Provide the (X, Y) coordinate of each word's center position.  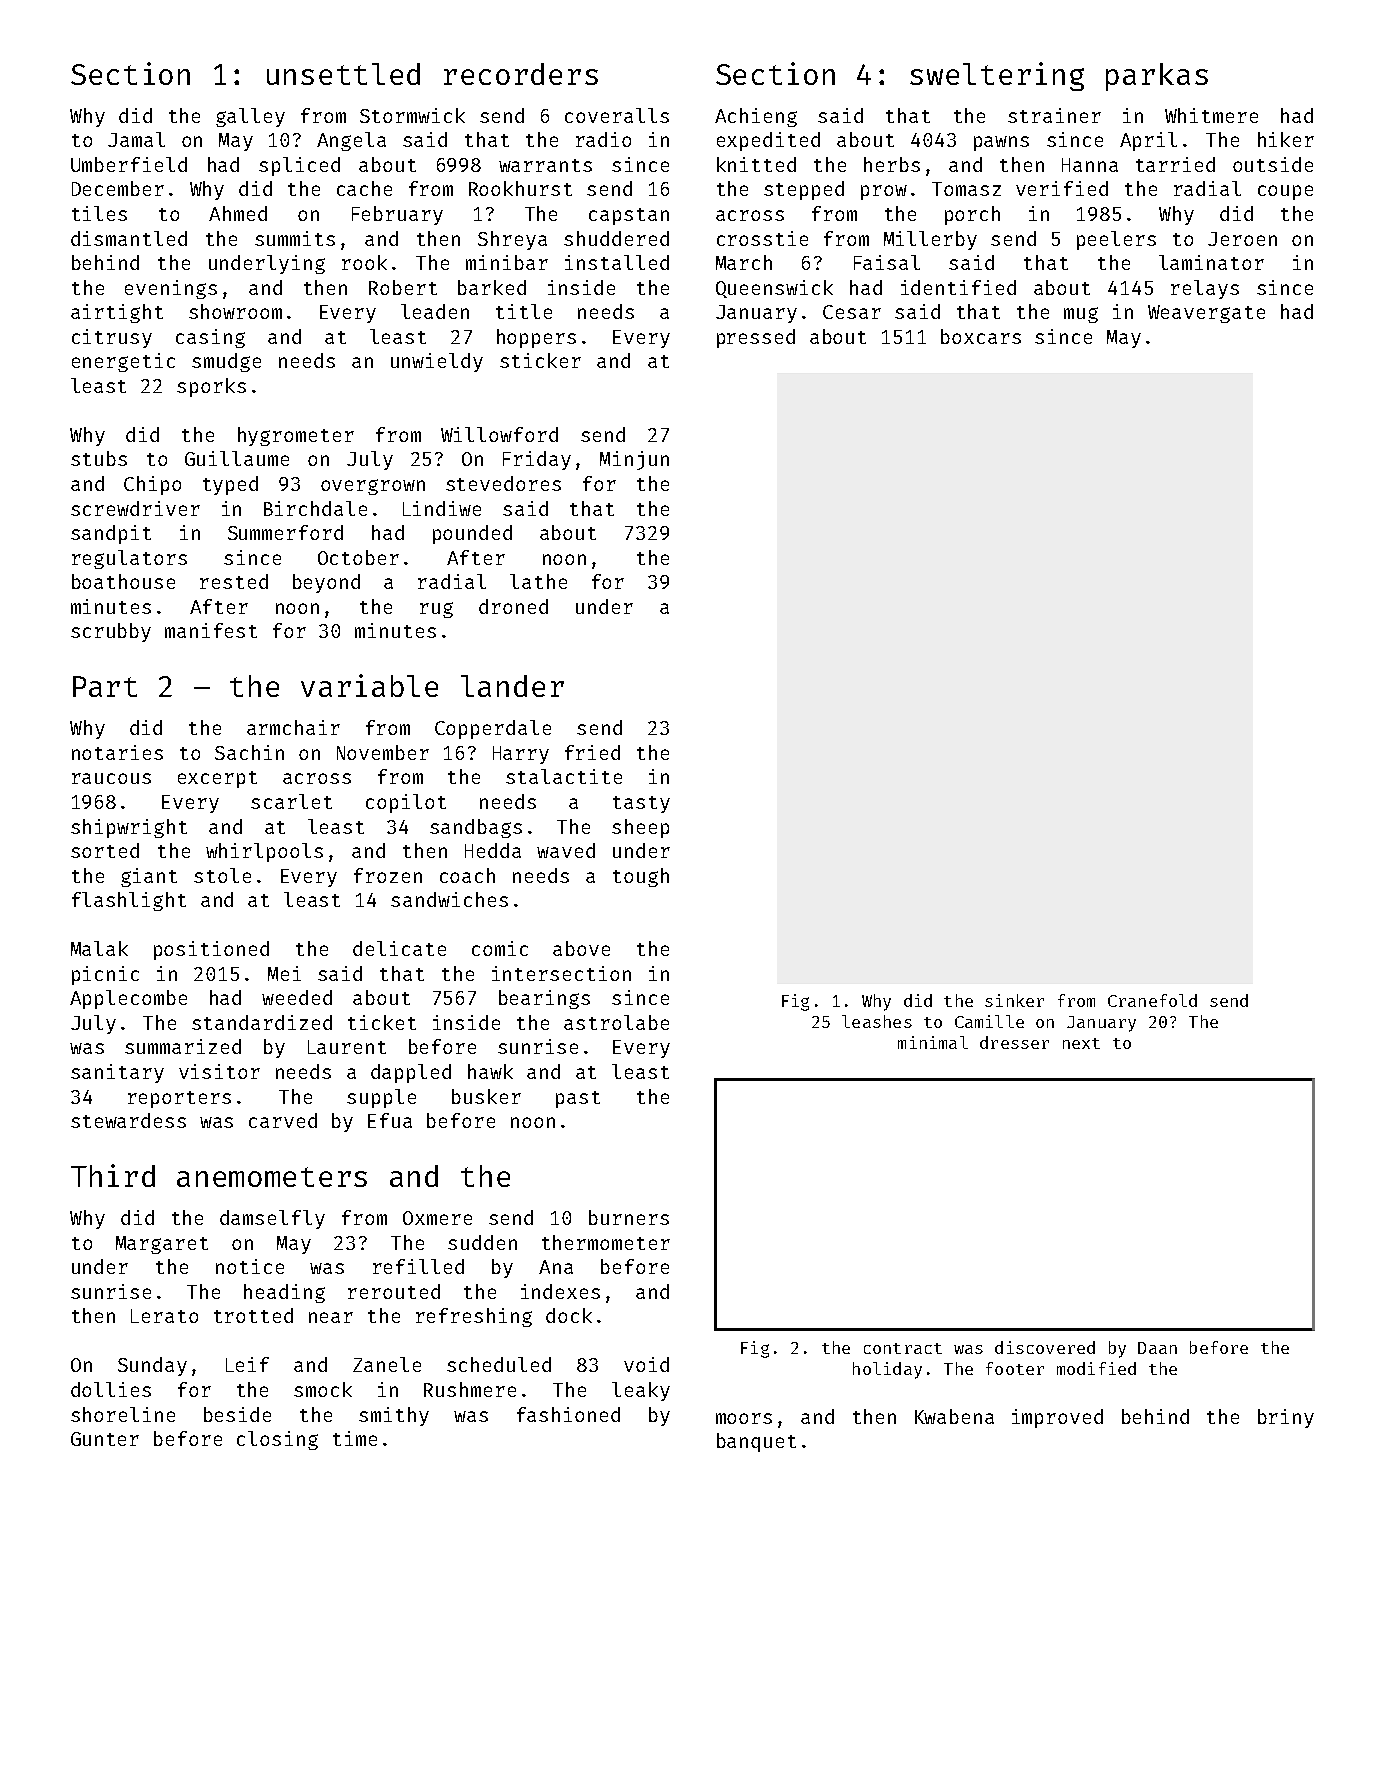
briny (1286, 1418)
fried (592, 752)
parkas (1157, 77)
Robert (403, 287)
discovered (1045, 1347)
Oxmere (437, 1218)
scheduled (499, 1364)
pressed (756, 338)
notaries (117, 752)
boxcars (981, 336)
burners (629, 1217)
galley (250, 117)
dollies (111, 1389)
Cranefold (1152, 1000)
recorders (521, 74)
